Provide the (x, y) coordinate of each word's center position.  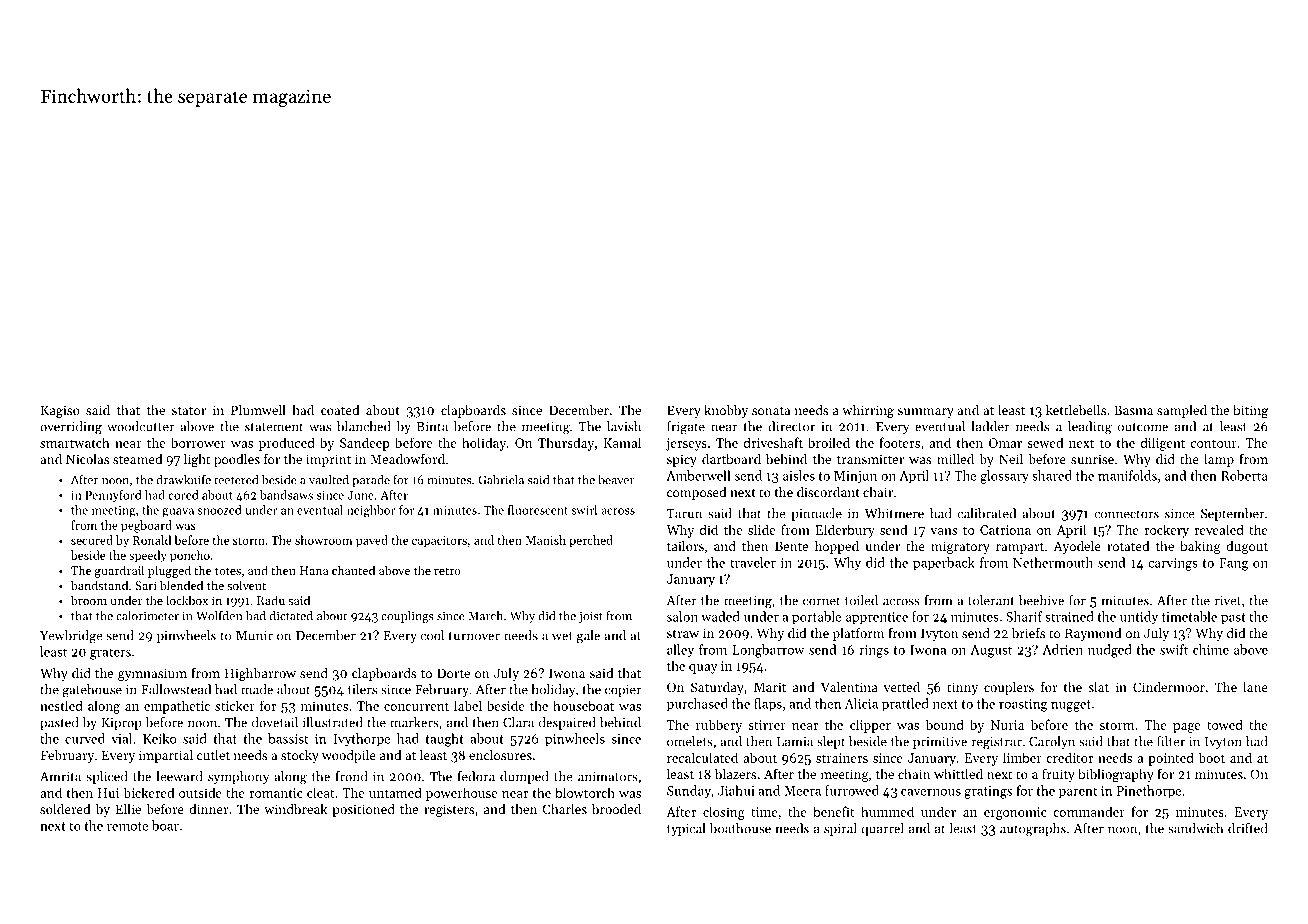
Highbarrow (260, 674)
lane (1255, 687)
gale (588, 637)
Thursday (566, 444)
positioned (363, 810)
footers (899, 442)
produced (287, 444)
